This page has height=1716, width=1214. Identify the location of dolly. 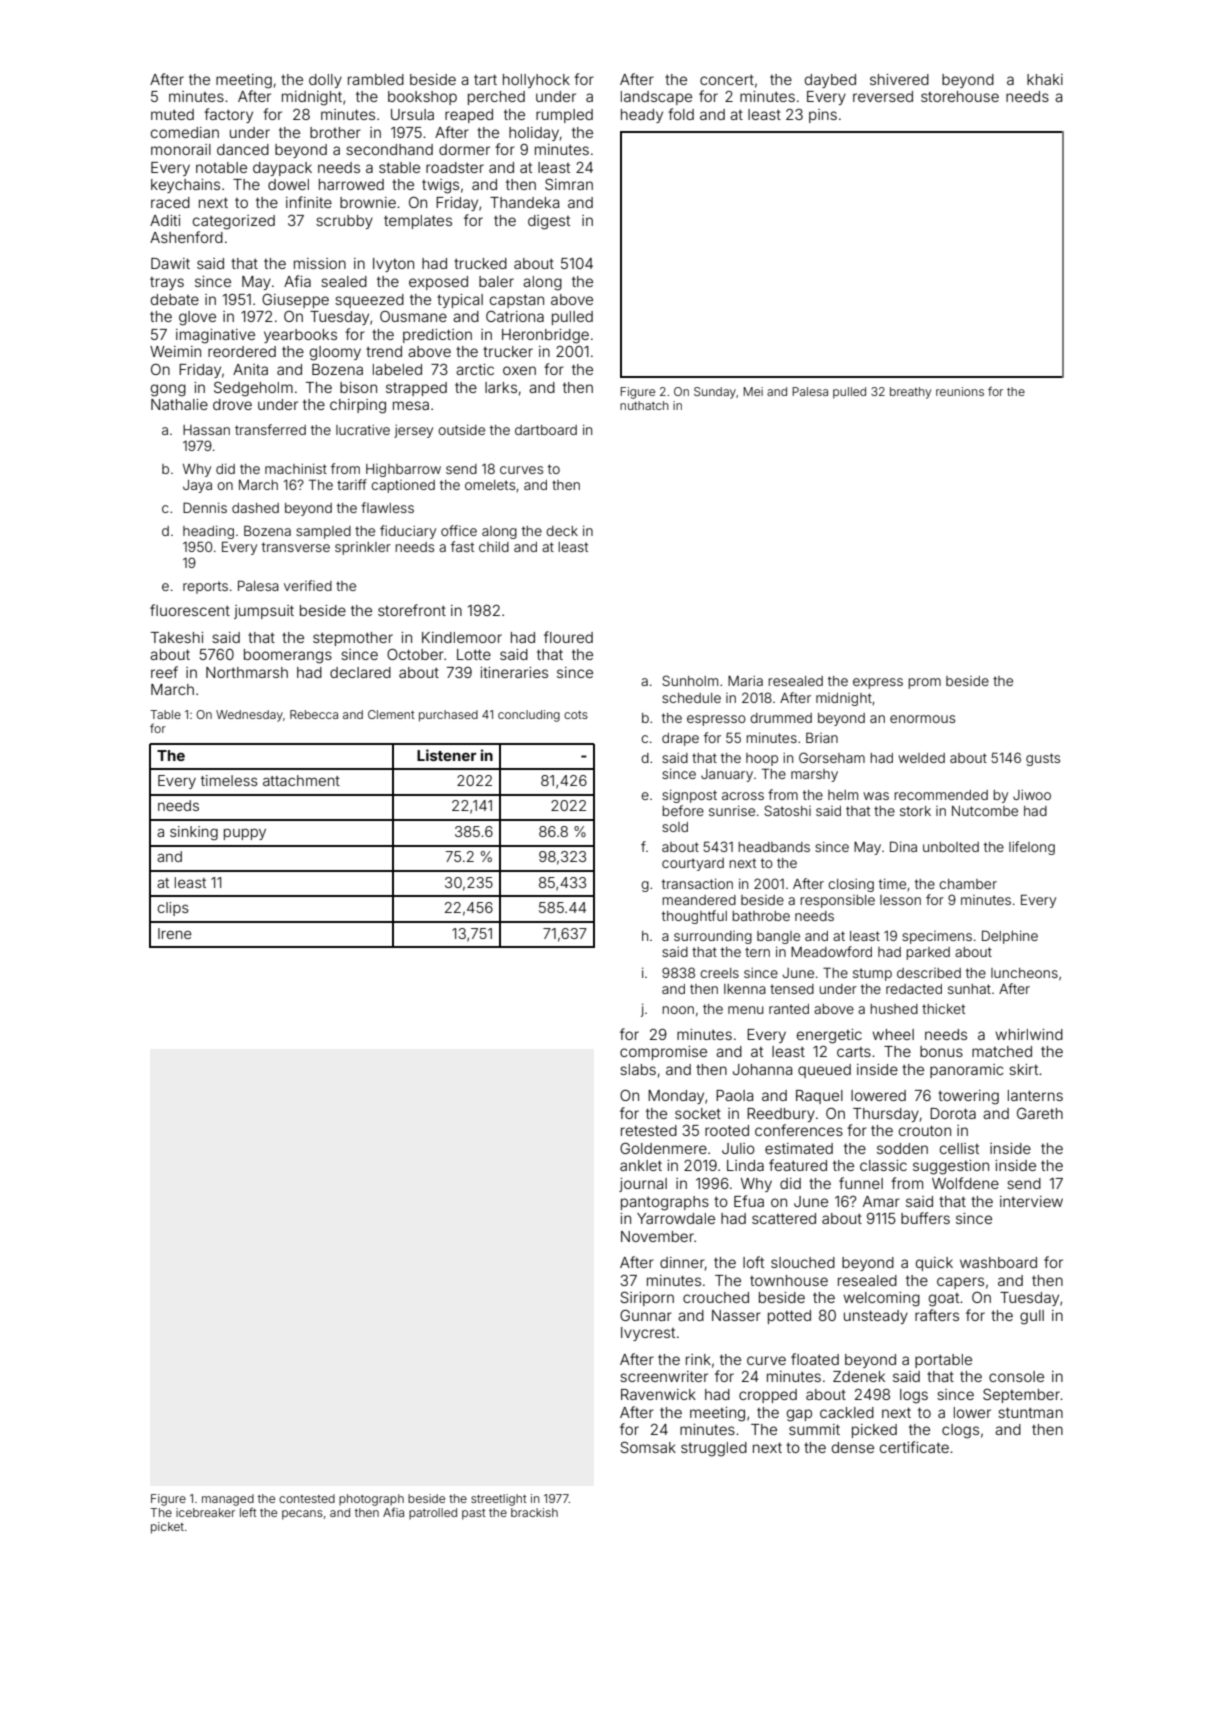
(325, 81).
